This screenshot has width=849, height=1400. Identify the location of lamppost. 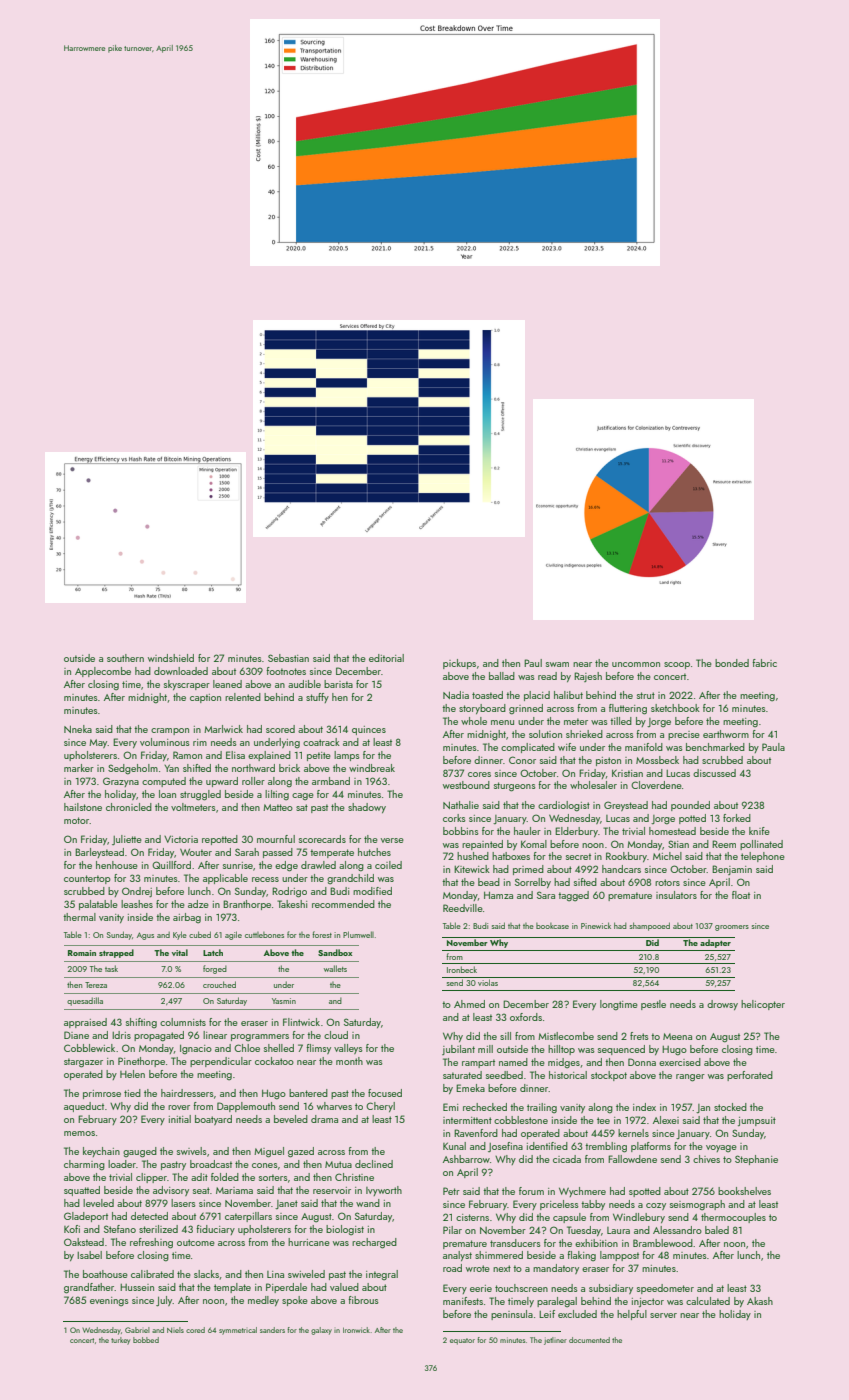
(619, 1256).
